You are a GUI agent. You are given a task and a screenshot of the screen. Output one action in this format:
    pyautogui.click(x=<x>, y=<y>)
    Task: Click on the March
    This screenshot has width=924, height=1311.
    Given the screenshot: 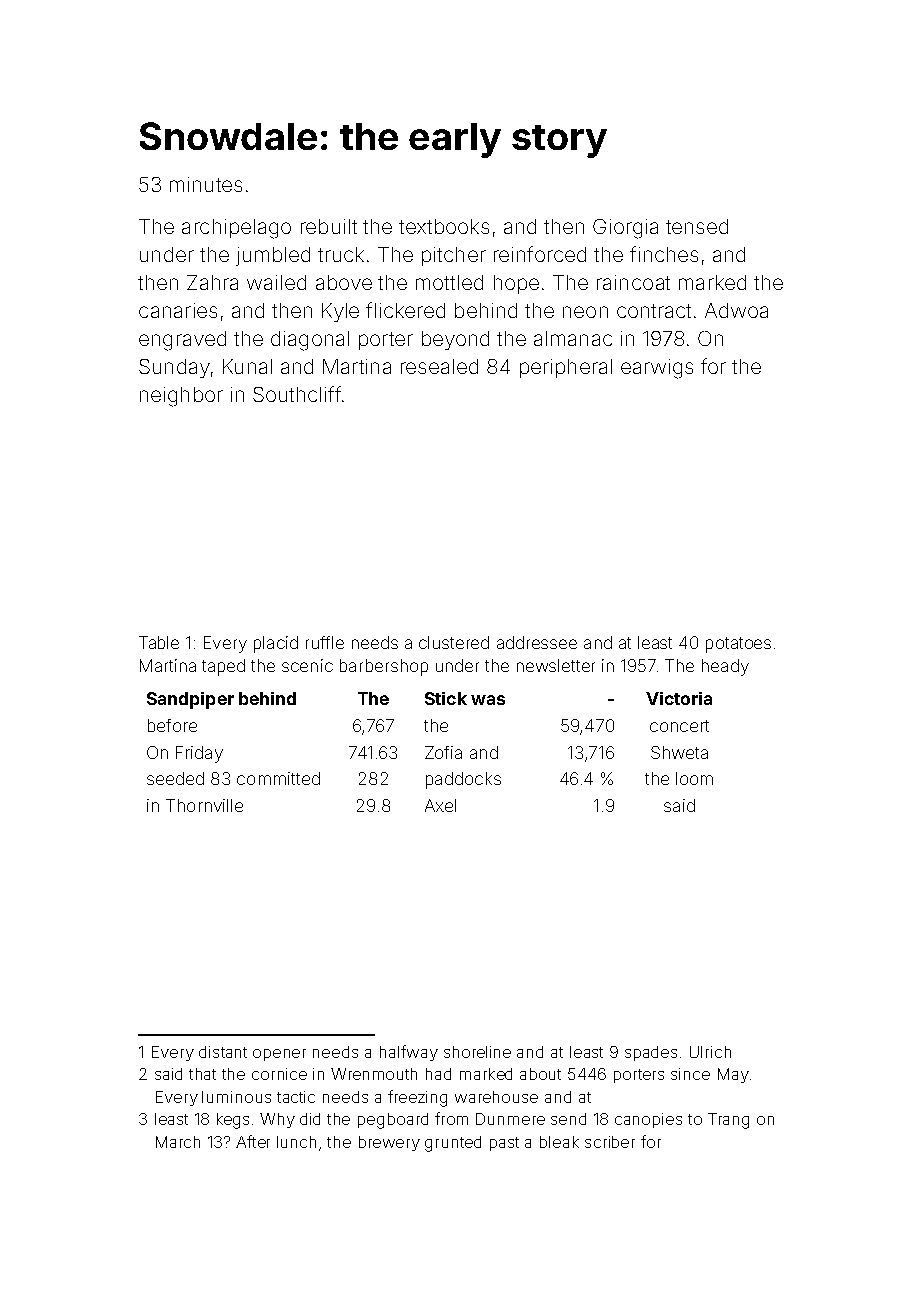 What is the action you would take?
    pyautogui.click(x=178, y=1142)
